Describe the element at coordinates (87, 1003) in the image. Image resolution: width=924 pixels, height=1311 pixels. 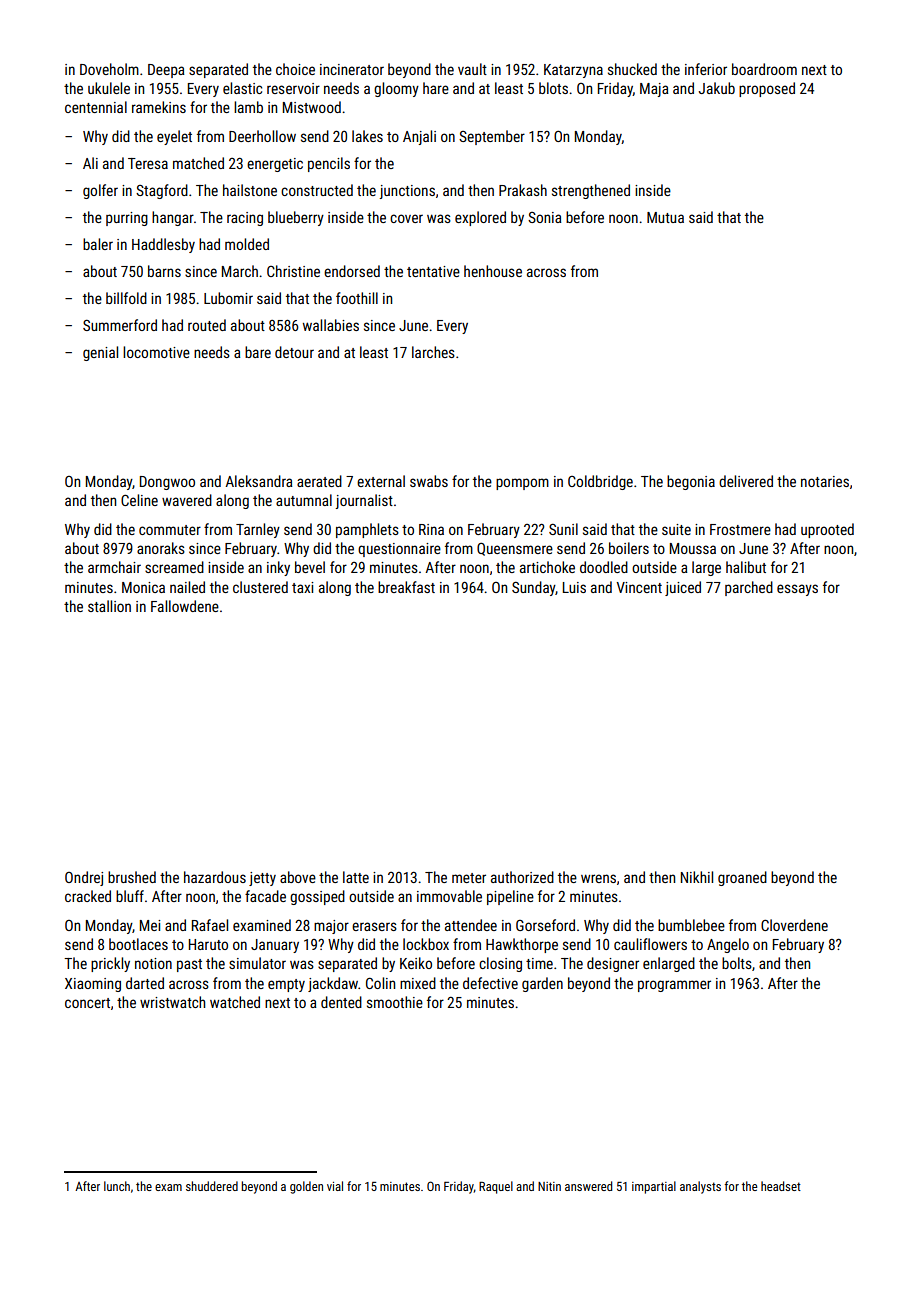
I see `concert` at that location.
